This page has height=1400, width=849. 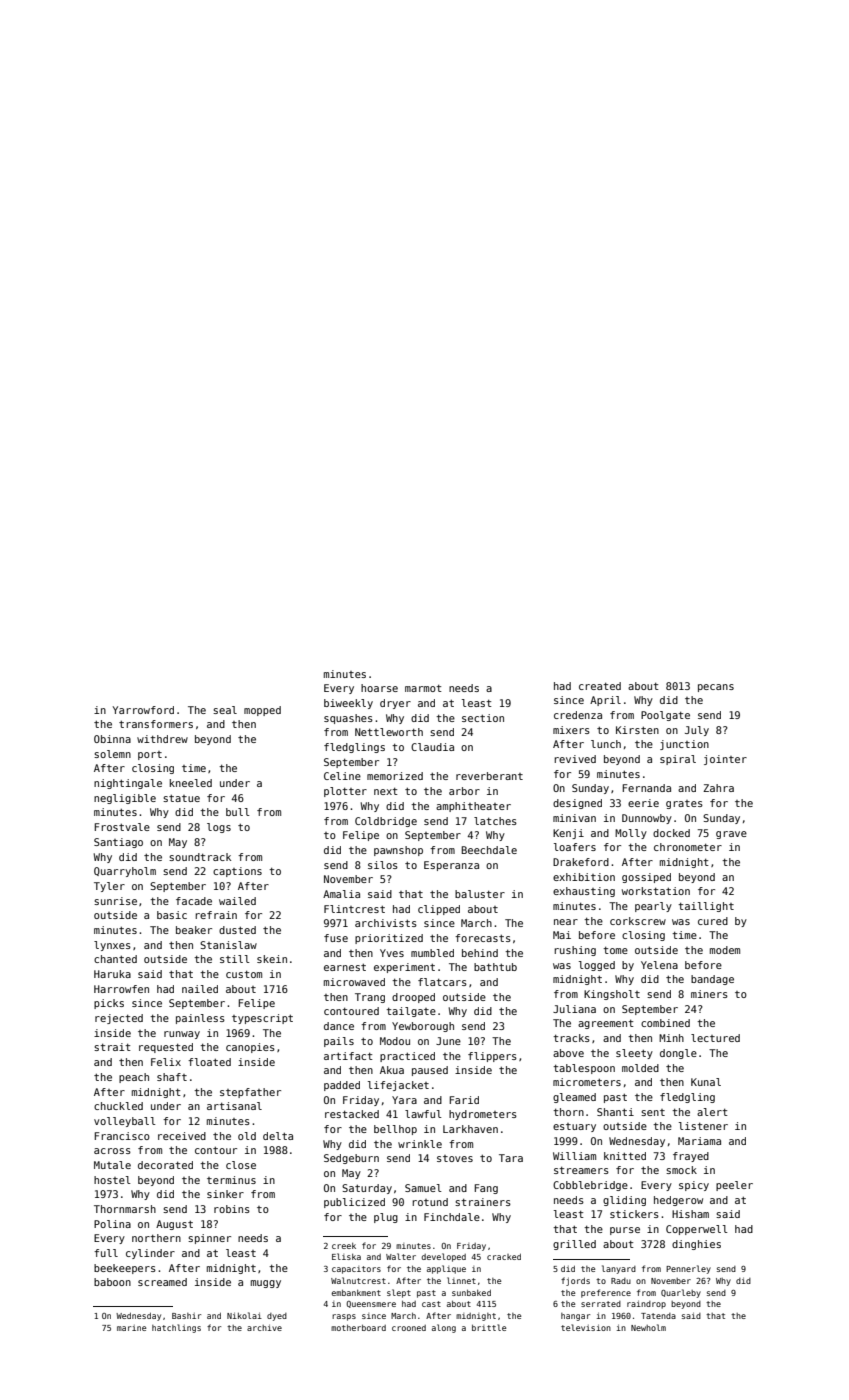 I want to click on archive, so click(x=264, y=1327).
